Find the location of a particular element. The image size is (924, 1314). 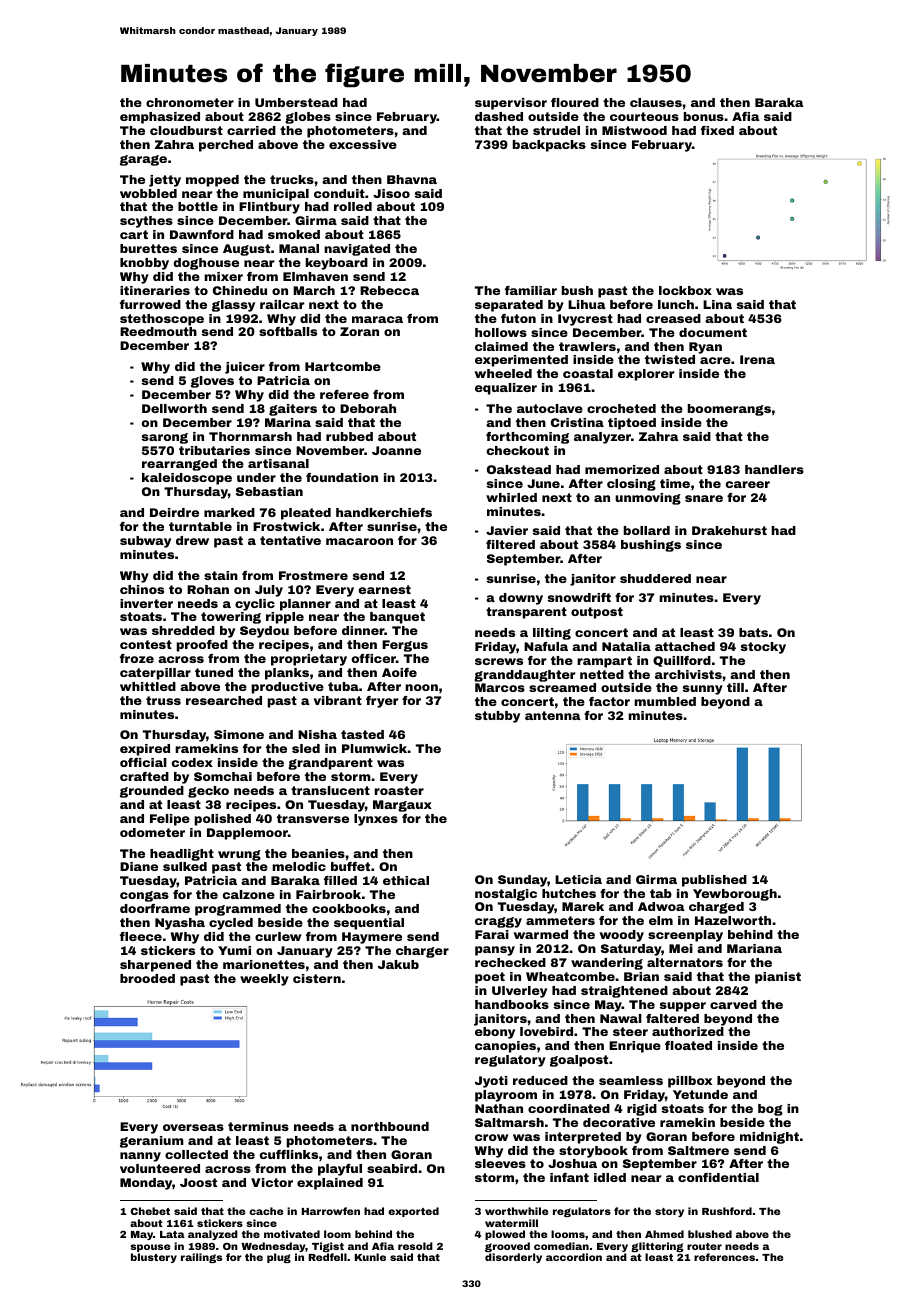

Mariana is located at coordinates (754, 948).
